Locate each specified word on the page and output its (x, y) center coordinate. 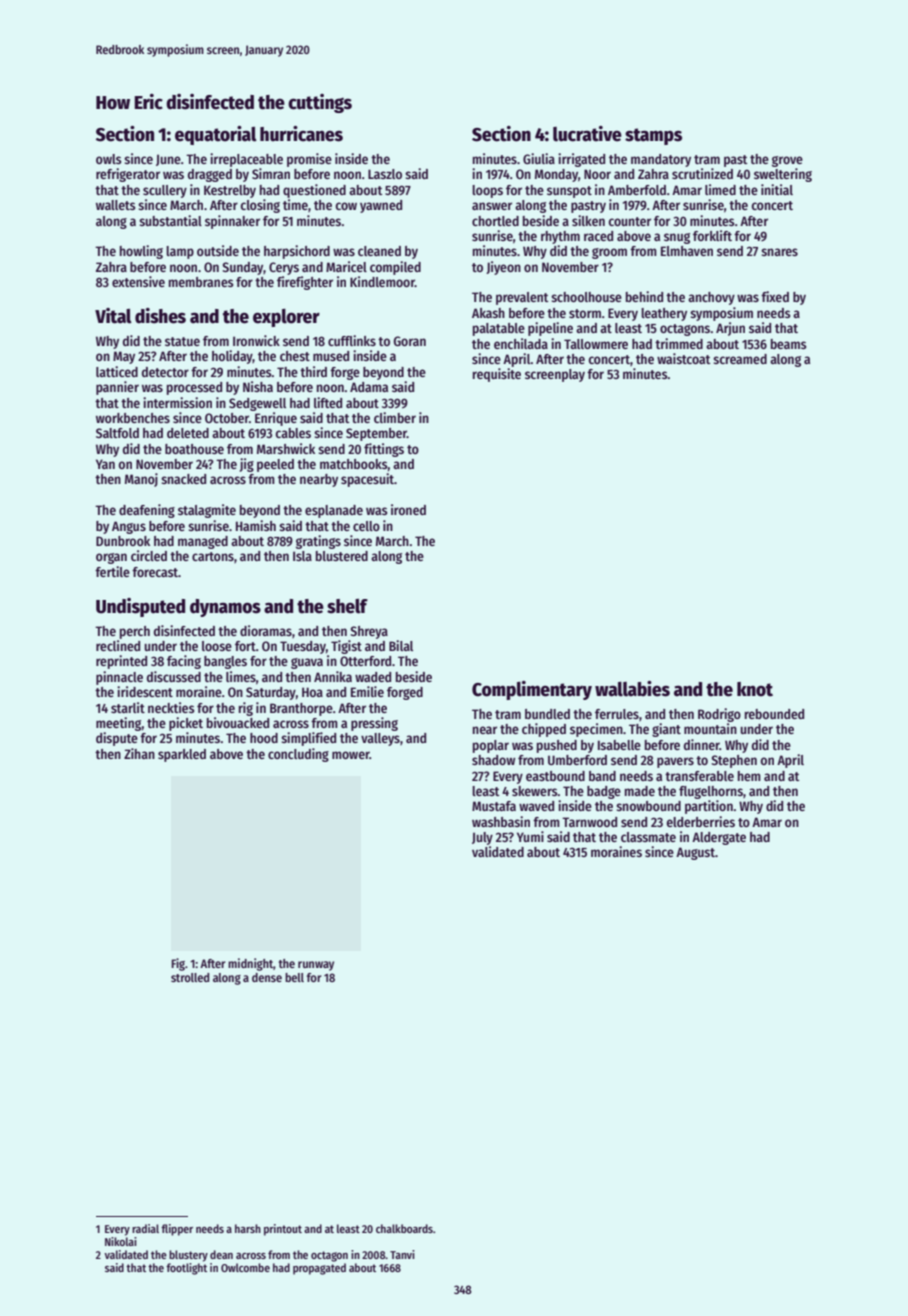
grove (787, 161)
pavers (675, 762)
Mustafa (494, 806)
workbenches (133, 418)
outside (218, 250)
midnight (250, 964)
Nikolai (121, 1241)
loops (487, 191)
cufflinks (352, 340)
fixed (775, 296)
